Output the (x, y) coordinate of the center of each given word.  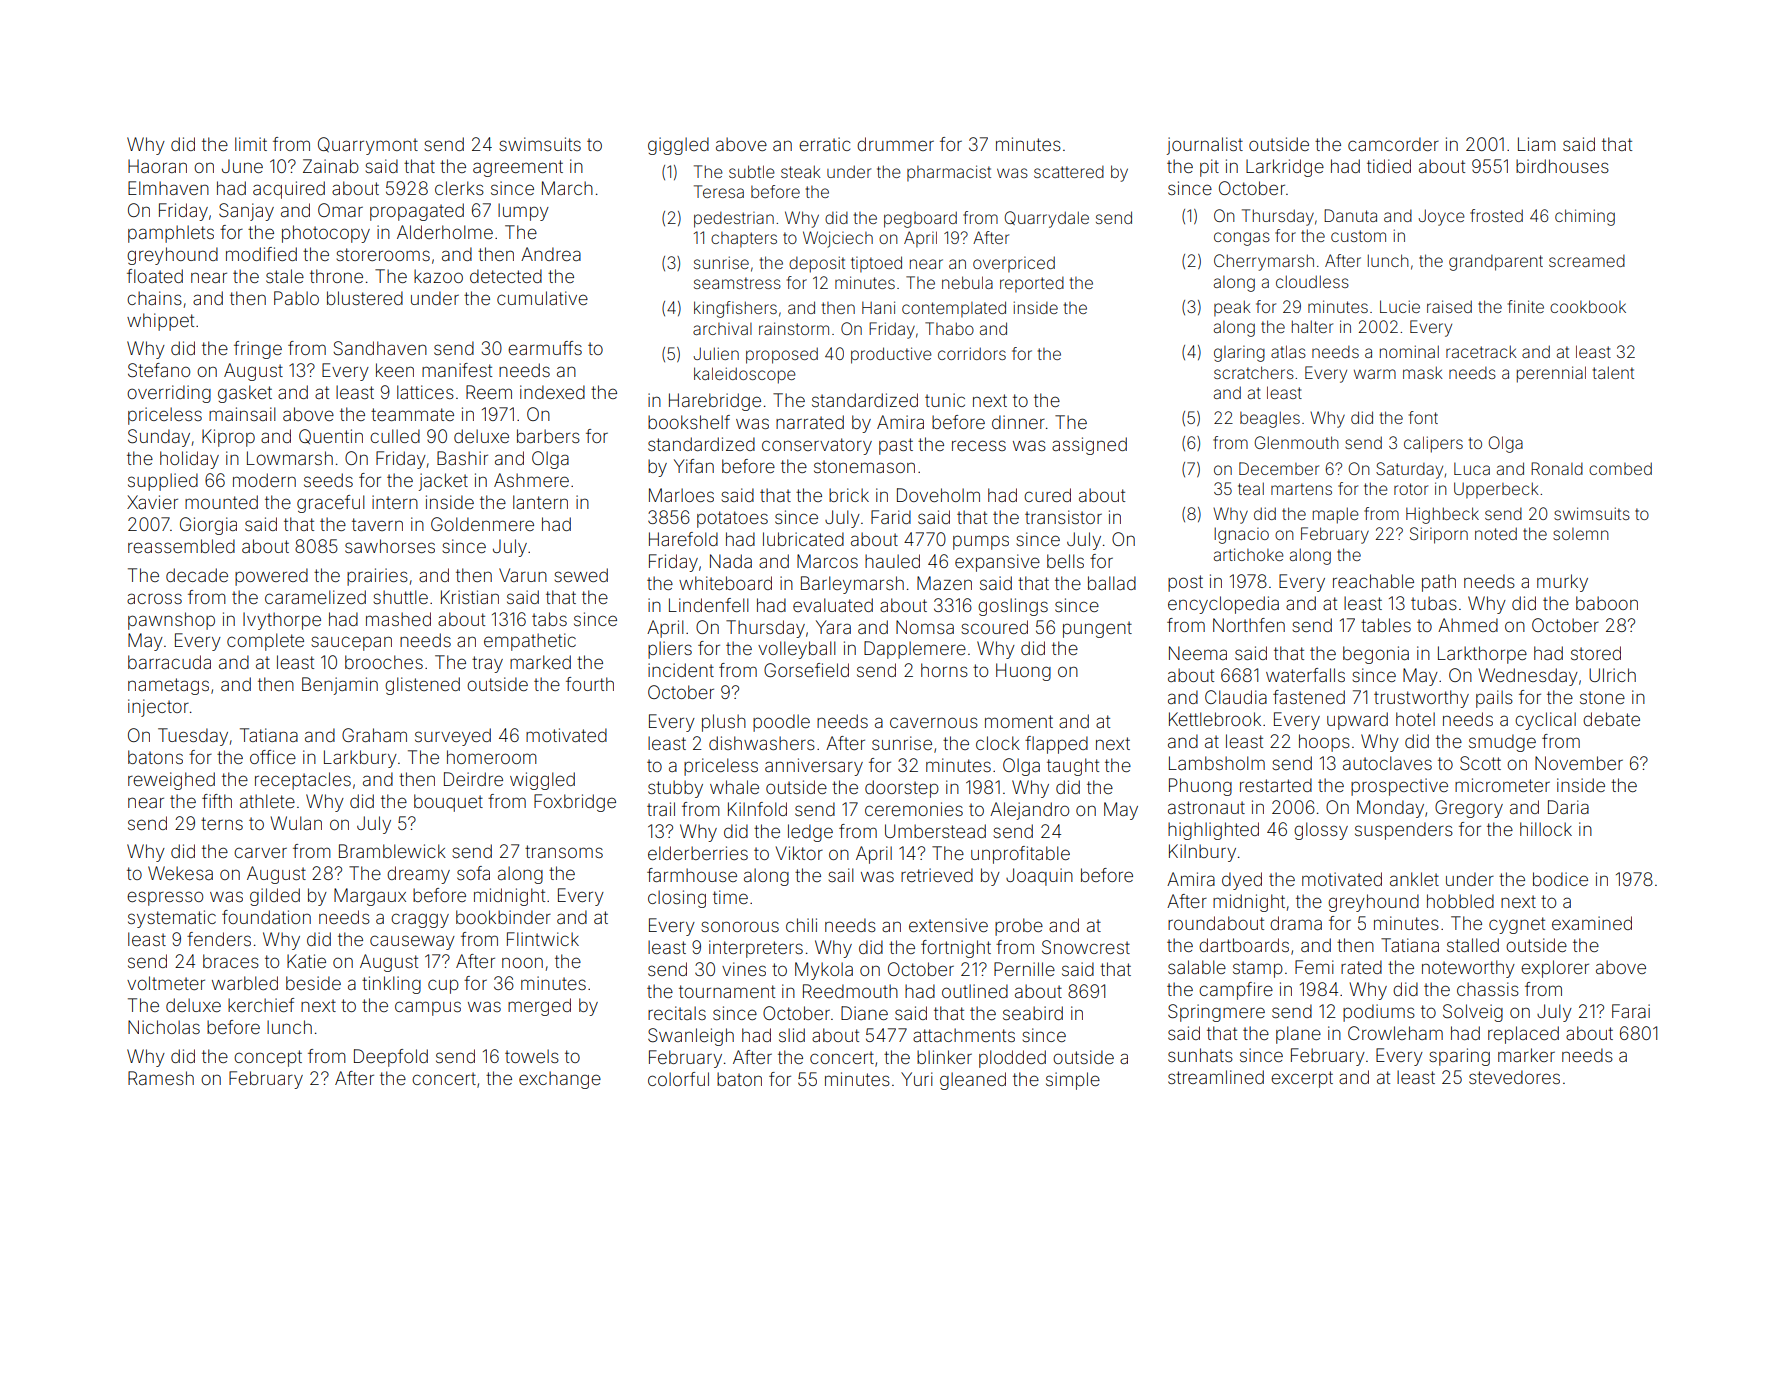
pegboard (920, 219)
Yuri (917, 1079)
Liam (1537, 144)
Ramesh (161, 1078)
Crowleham (1395, 1033)
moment (1019, 721)
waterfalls (1305, 675)
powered (271, 577)
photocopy (326, 234)
